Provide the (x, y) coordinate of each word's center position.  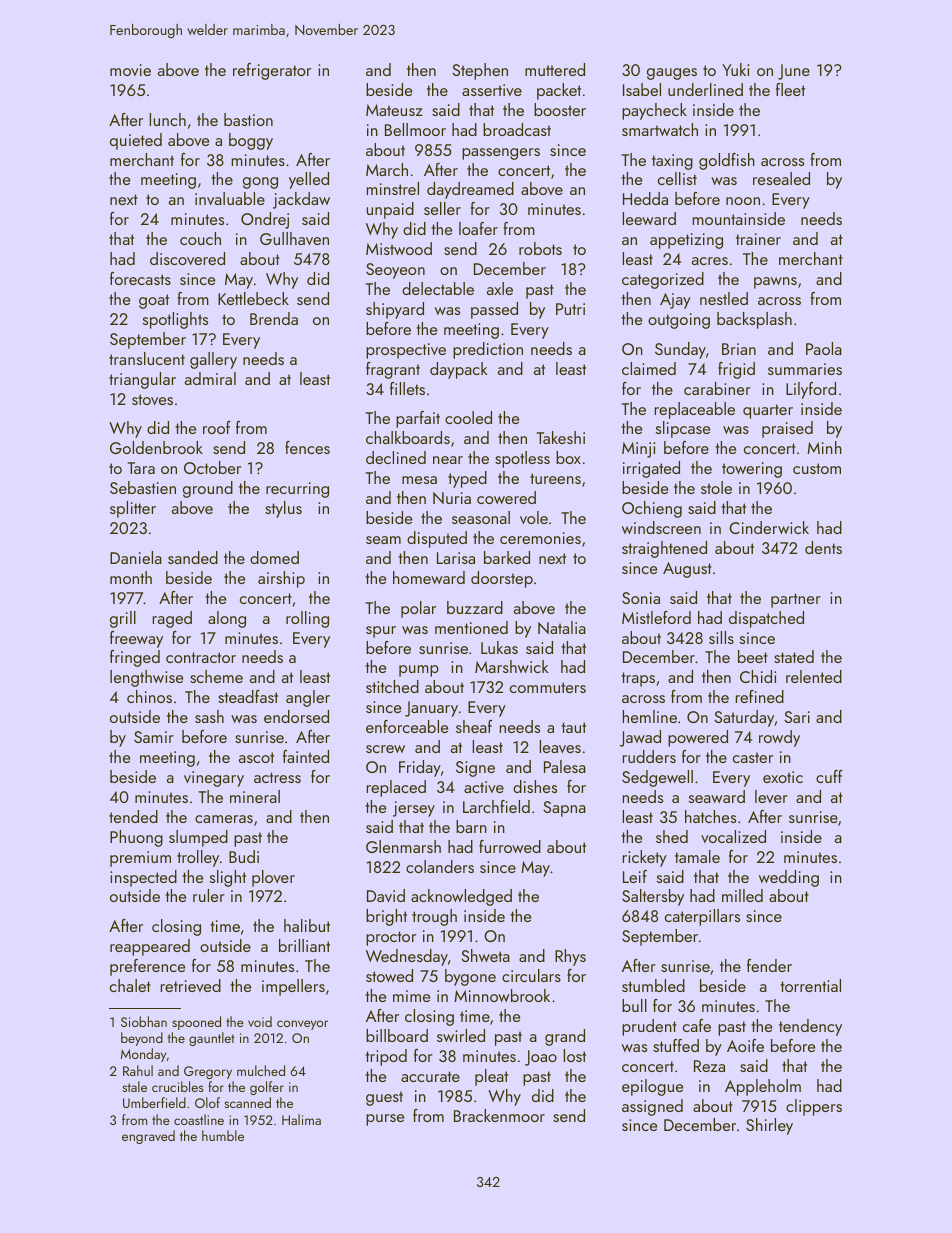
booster (560, 109)
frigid (736, 370)
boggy (251, 141)
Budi (244, 856)
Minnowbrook (502, 995)
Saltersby (653, 897)
